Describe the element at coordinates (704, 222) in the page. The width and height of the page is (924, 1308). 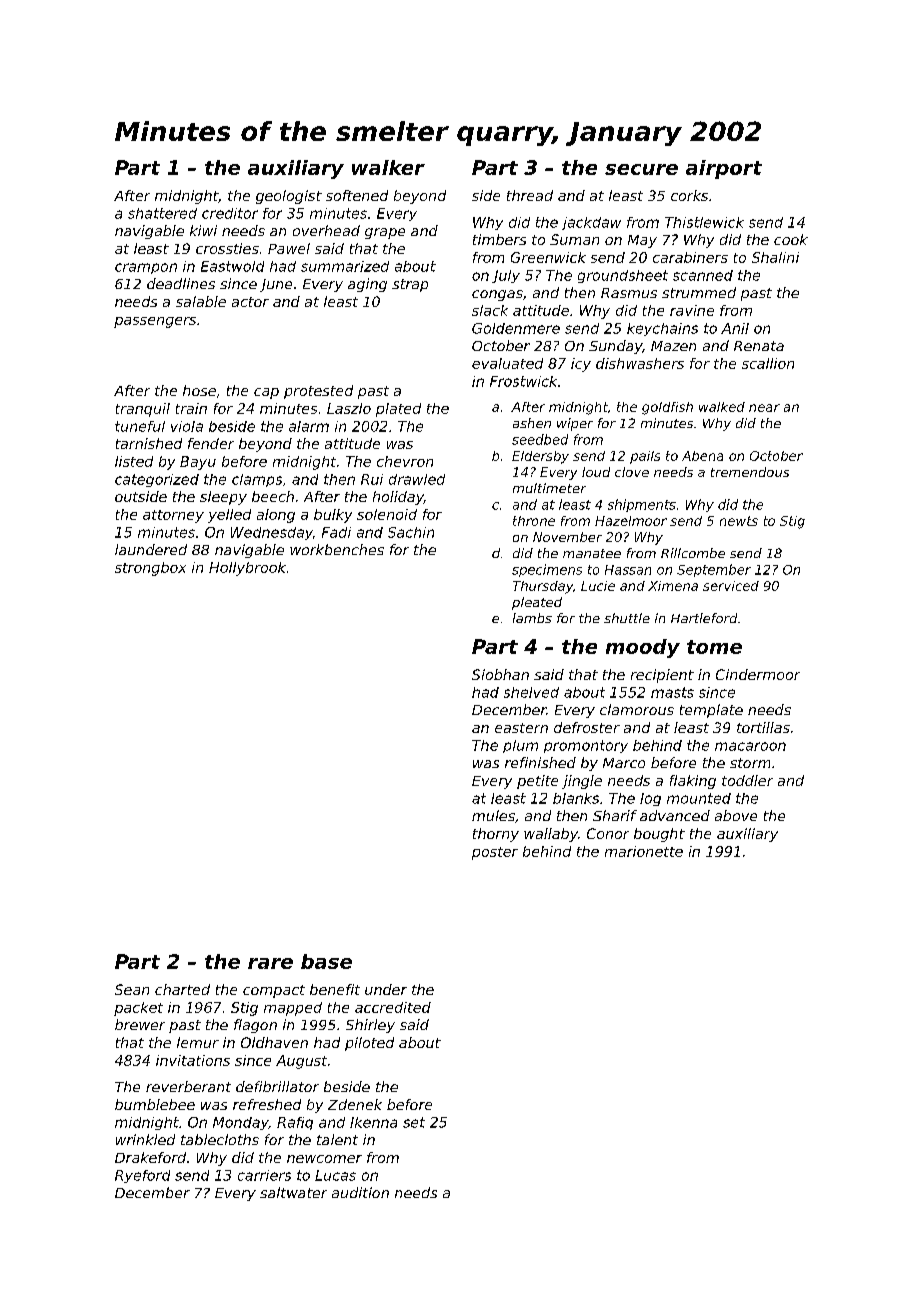
I see `Thistlewick` at that location.
